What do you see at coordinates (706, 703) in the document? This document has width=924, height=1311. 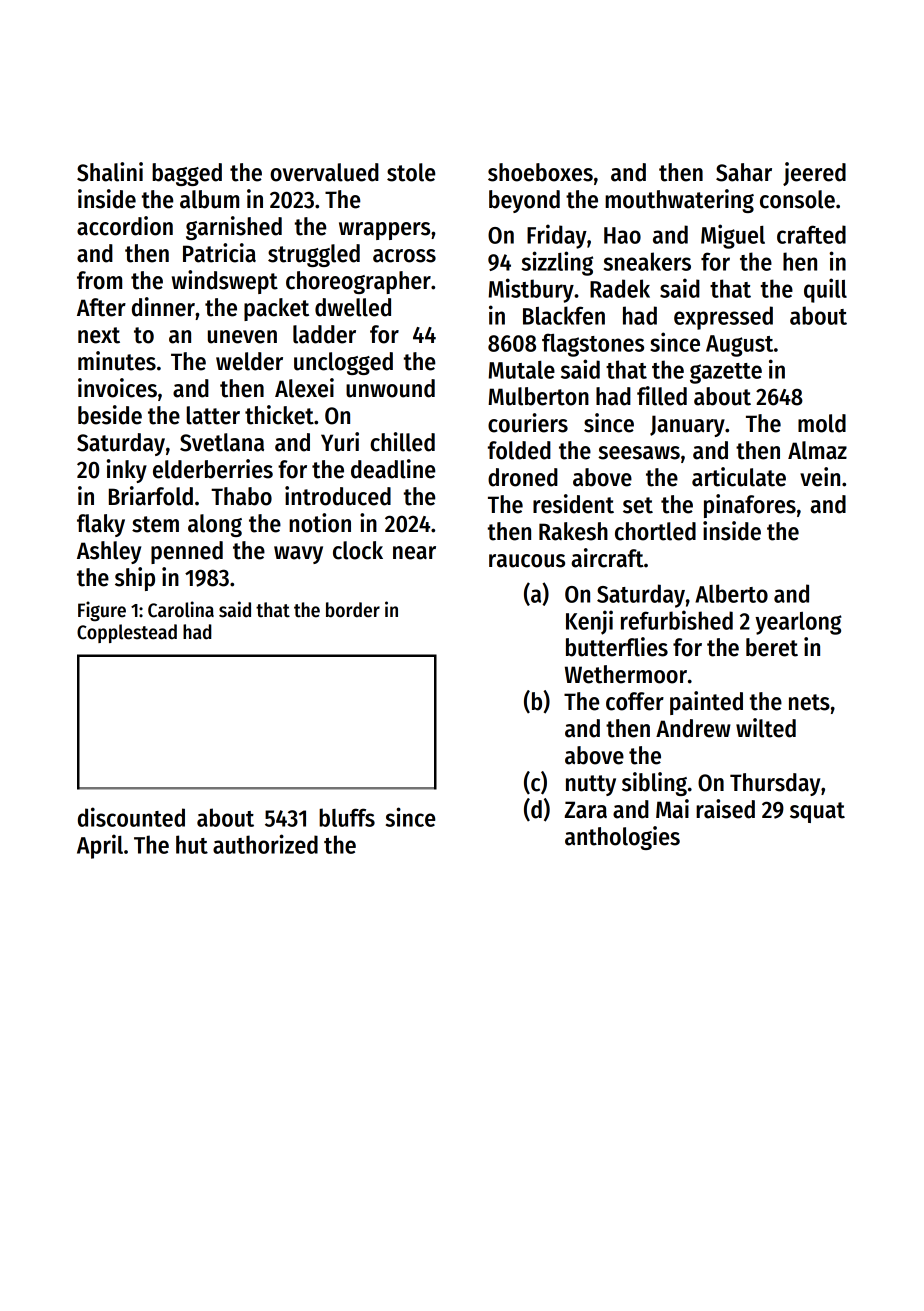 I see `painted` at bounding box center [706, 703].
